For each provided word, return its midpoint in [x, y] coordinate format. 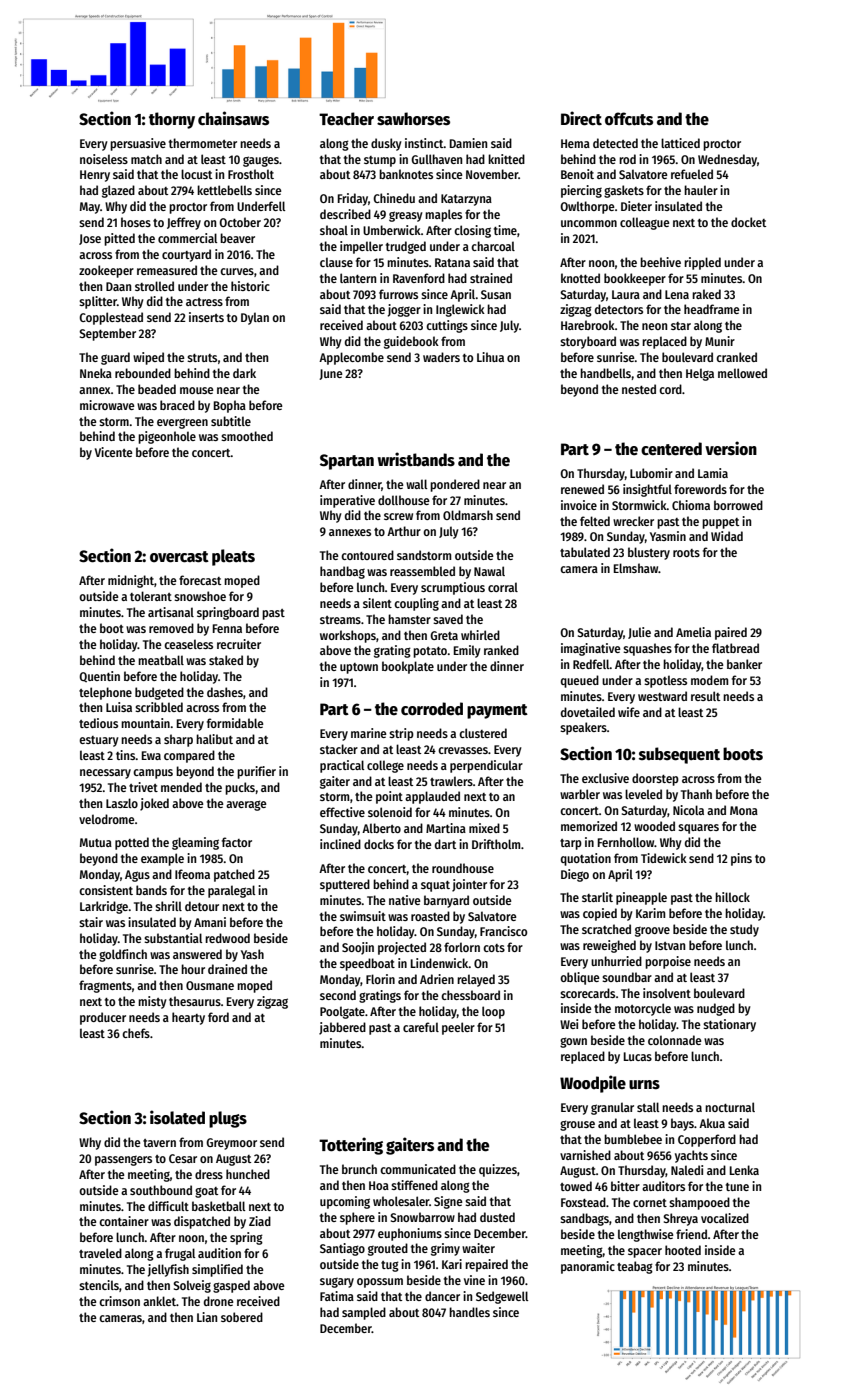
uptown [359, 668]
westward [662, 696]
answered [197, 954]
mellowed [742, 373]
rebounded [143, 373]
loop [493, 1012]
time [505, 230]
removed [171, 628]
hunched [248, 1174]
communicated [418, 1169]
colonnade [675, 1040]
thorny [172, 120]
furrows [398, 294]
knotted [580, 278]
